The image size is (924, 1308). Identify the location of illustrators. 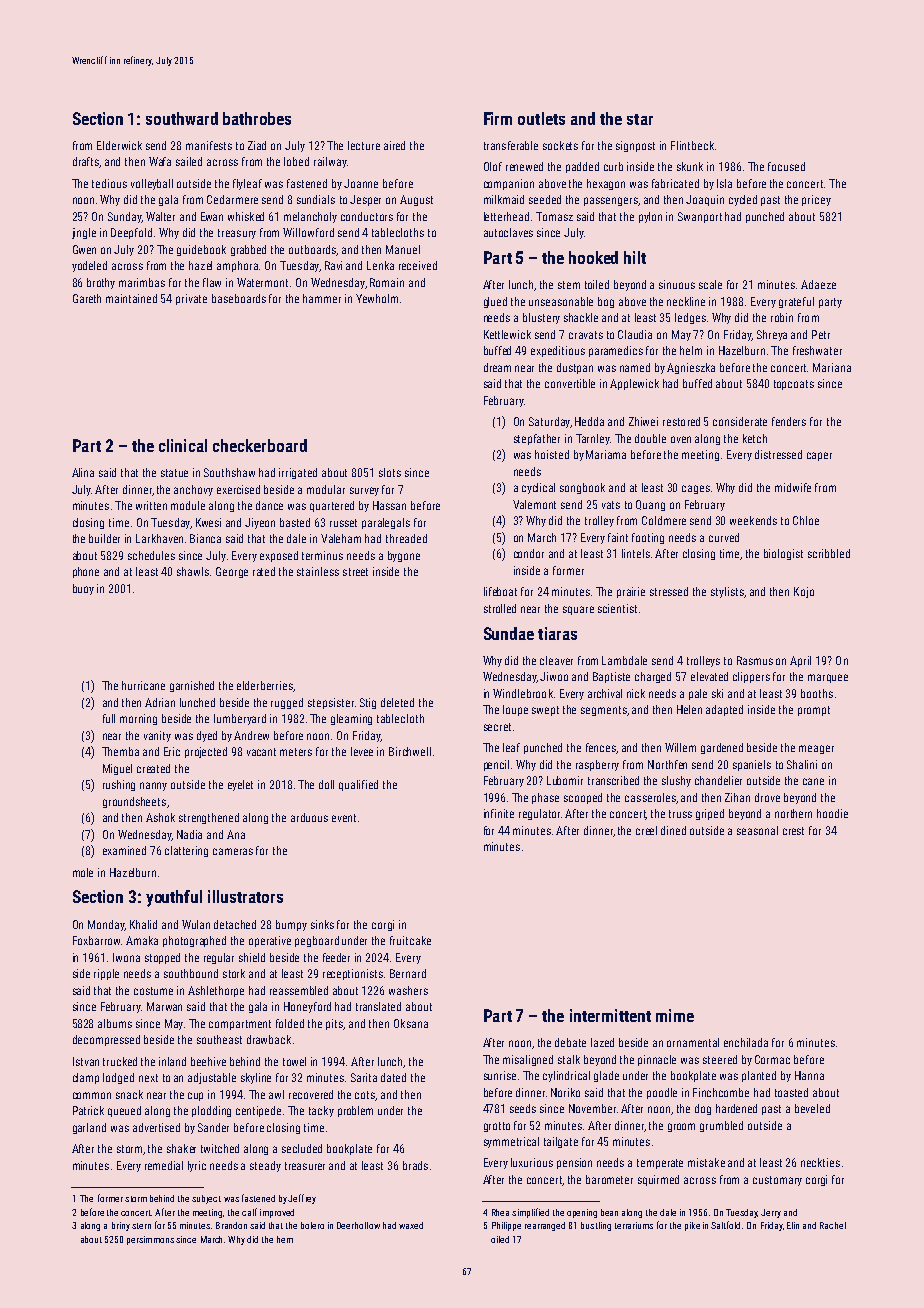
(245, 896).
